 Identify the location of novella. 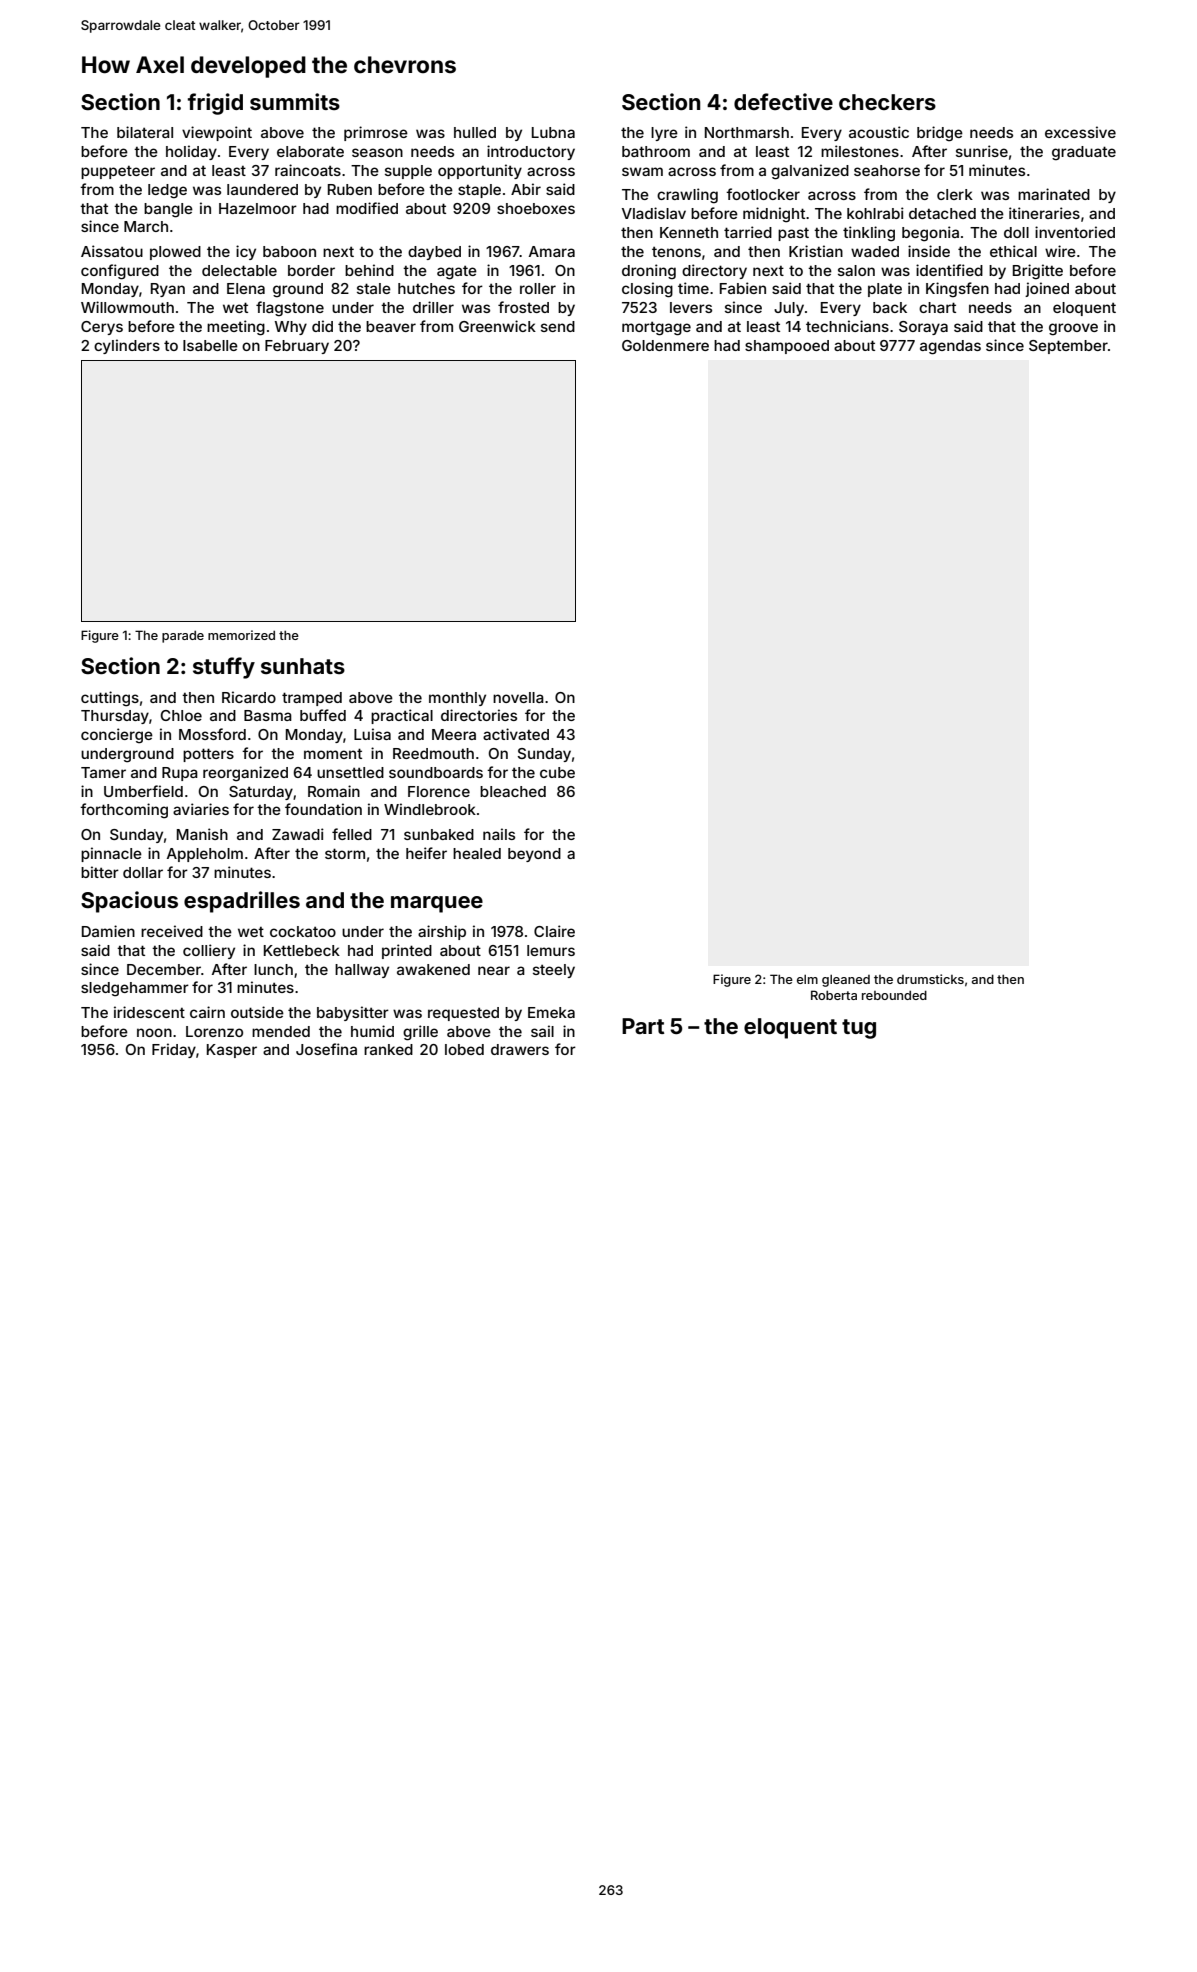
(518, 697).
